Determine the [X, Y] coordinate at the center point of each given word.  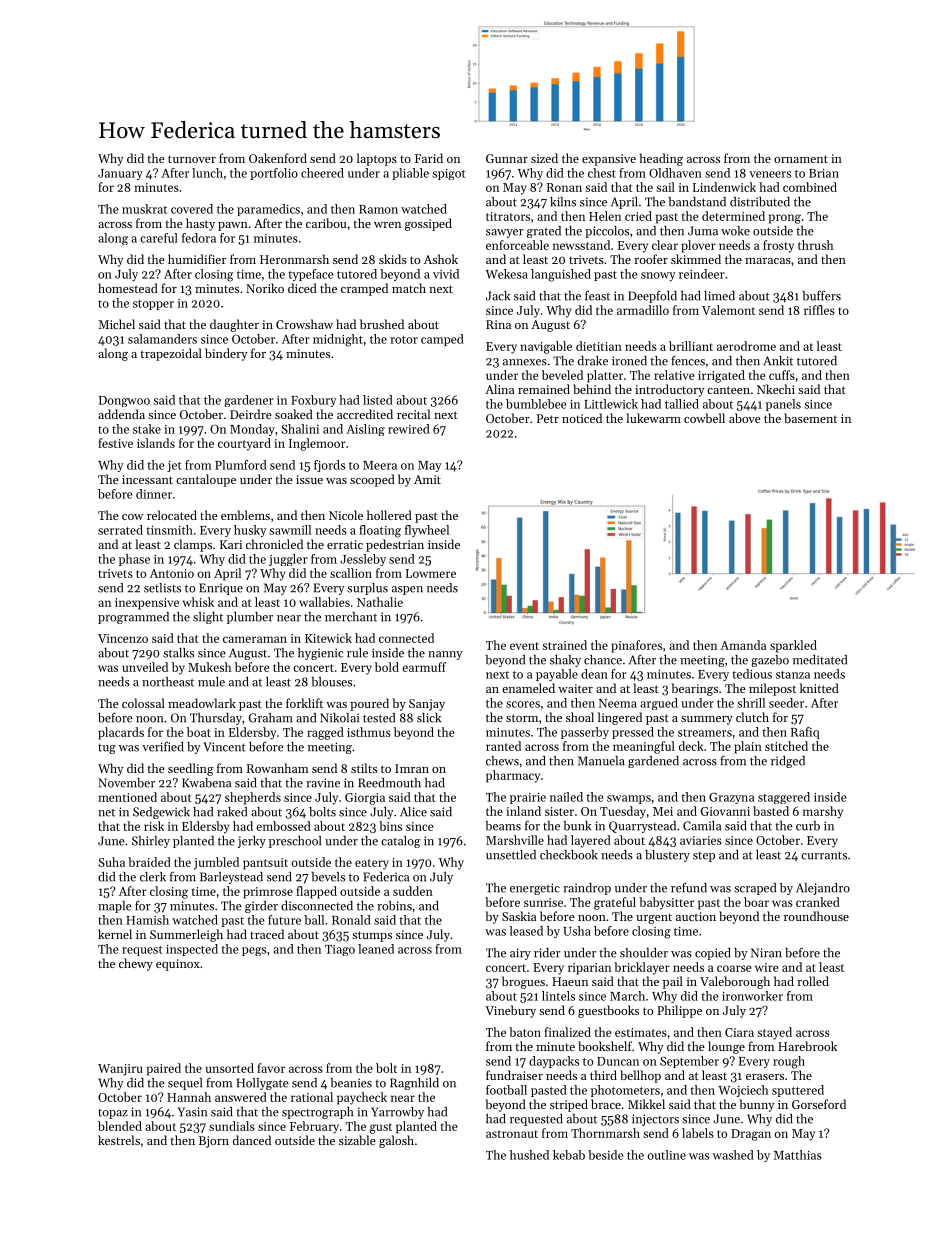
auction [696, 916]
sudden [413, 891]
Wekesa [507, 274]
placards [121, 733]
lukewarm [653, 418]
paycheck [362, 1098]
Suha [111, 862]
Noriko [265, 288]
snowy [658, 276]
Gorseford [819, 1104]
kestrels [119, 1140]
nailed [566, 797]
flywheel [427, 531]
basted [771, 811]
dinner [154, 494]
